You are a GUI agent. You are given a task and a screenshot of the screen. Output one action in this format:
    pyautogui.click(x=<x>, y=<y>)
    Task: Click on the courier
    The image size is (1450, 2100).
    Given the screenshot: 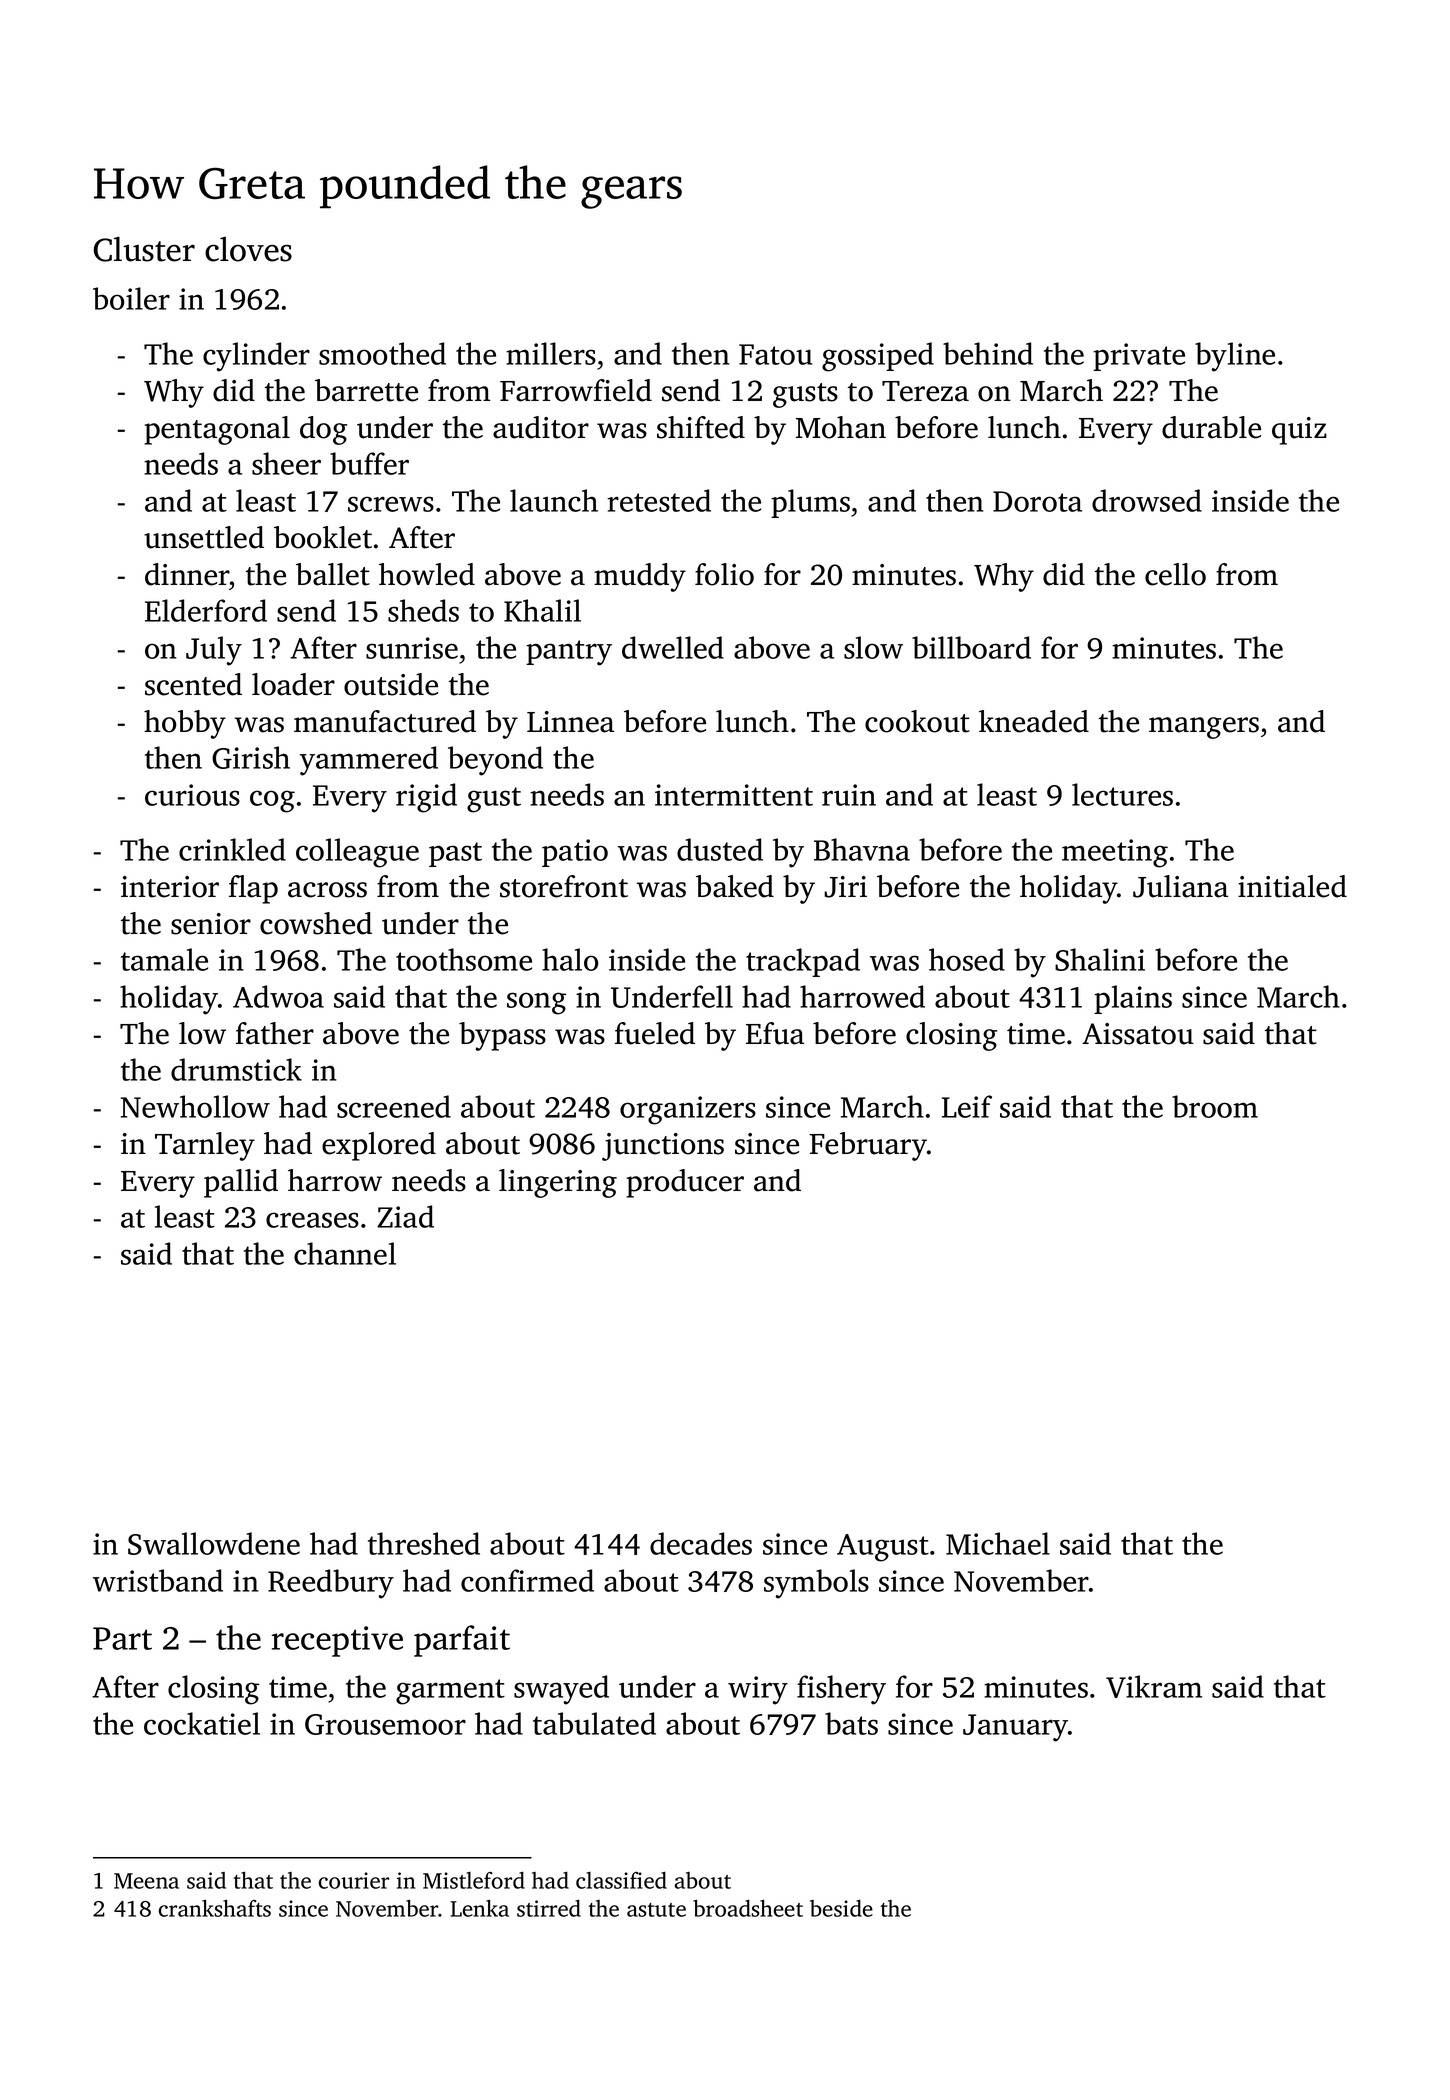 What is the action you would take?
    pyautogui.click(x=354, y=1880)
